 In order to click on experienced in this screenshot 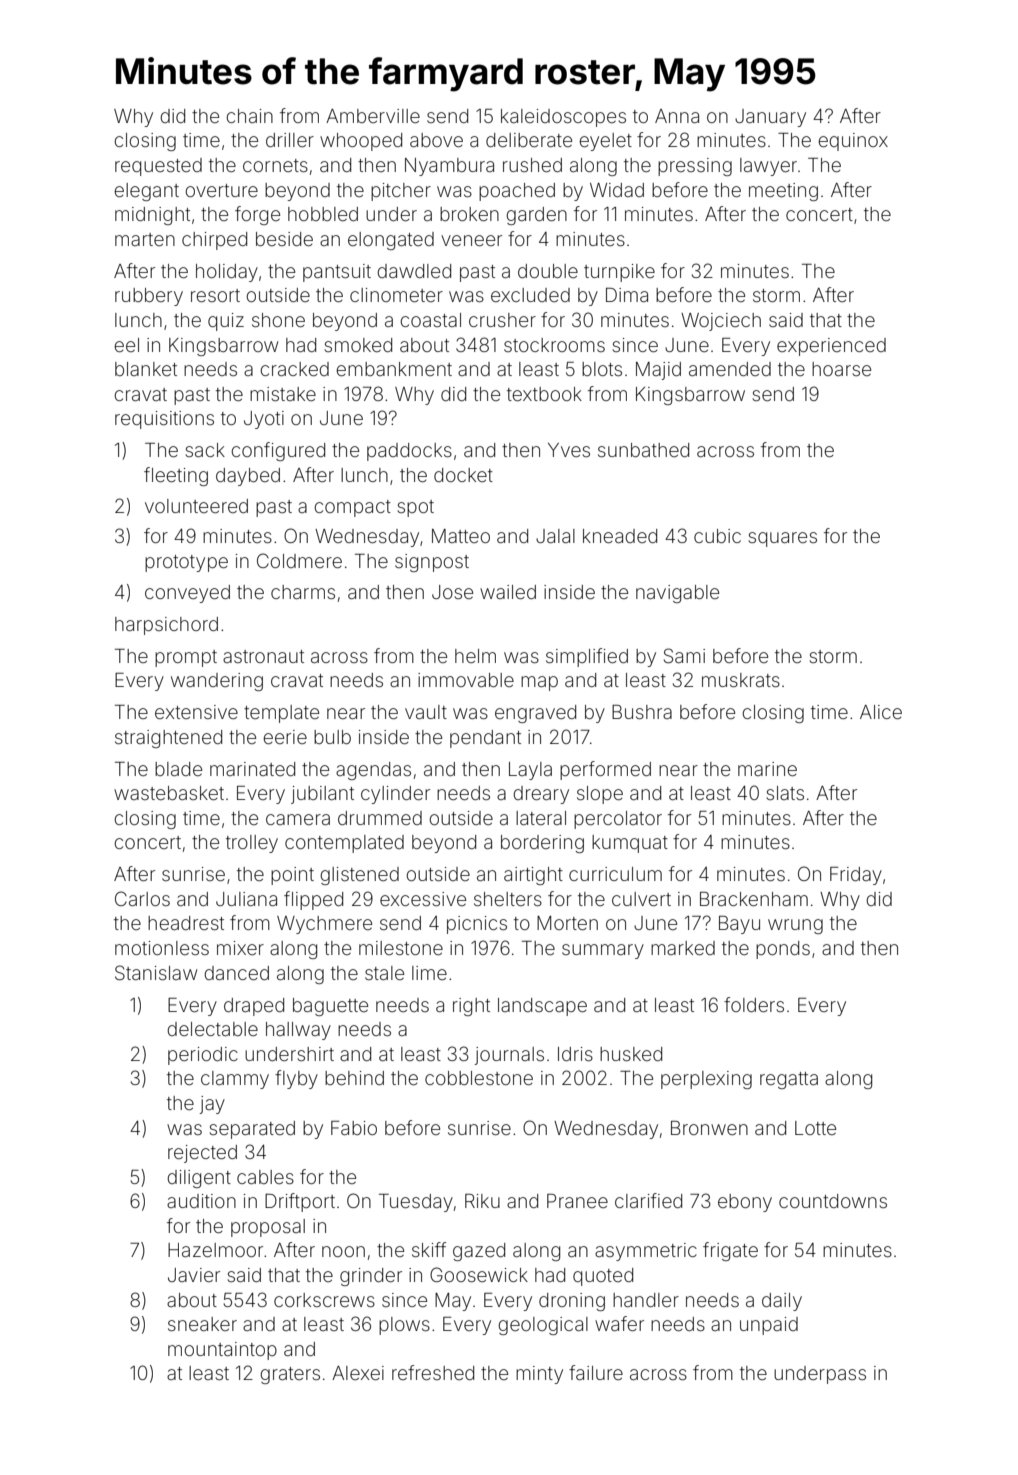, I will do `click(831, 347)`.
